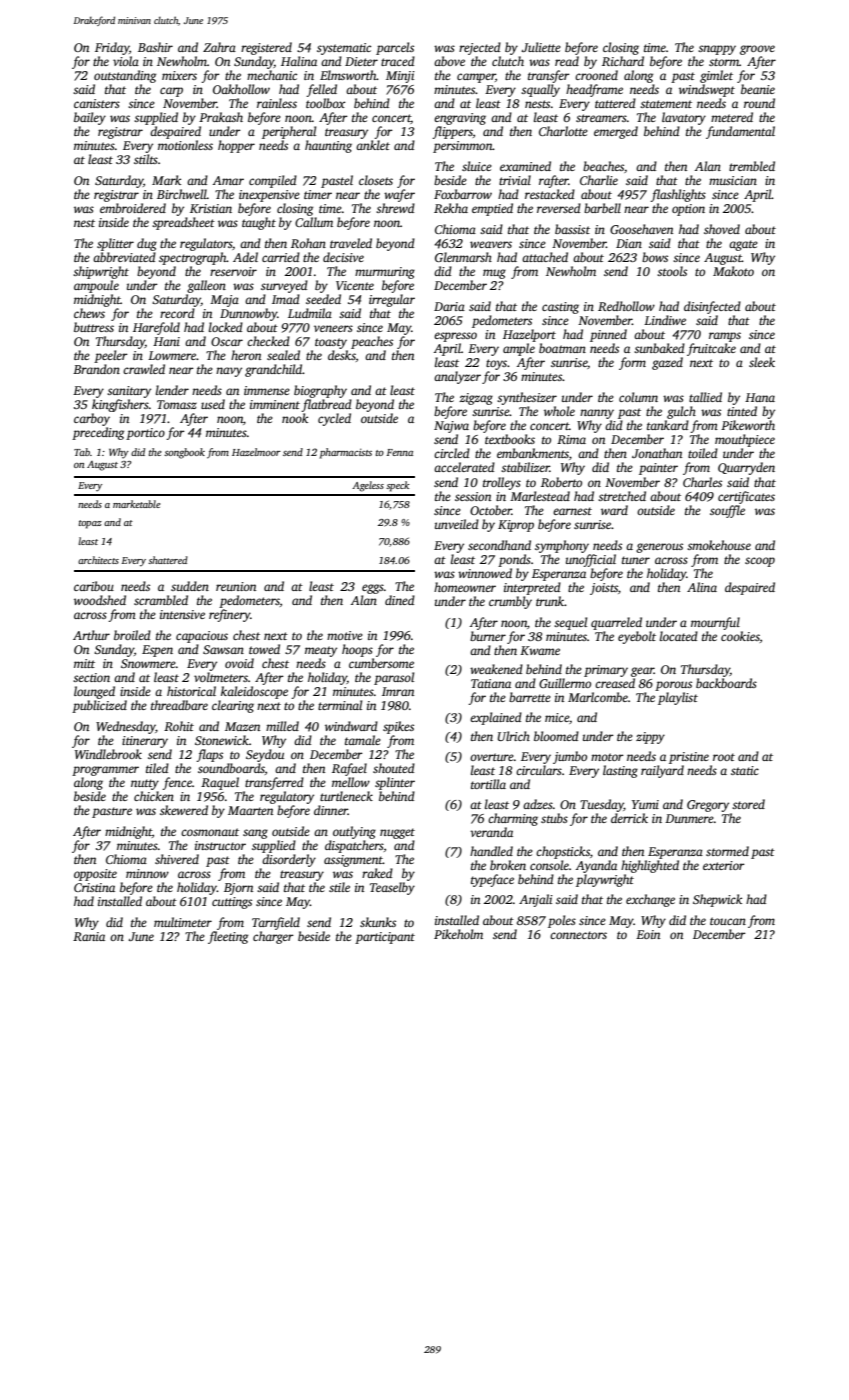  I want to click on Ageless, so click(368, 486).
